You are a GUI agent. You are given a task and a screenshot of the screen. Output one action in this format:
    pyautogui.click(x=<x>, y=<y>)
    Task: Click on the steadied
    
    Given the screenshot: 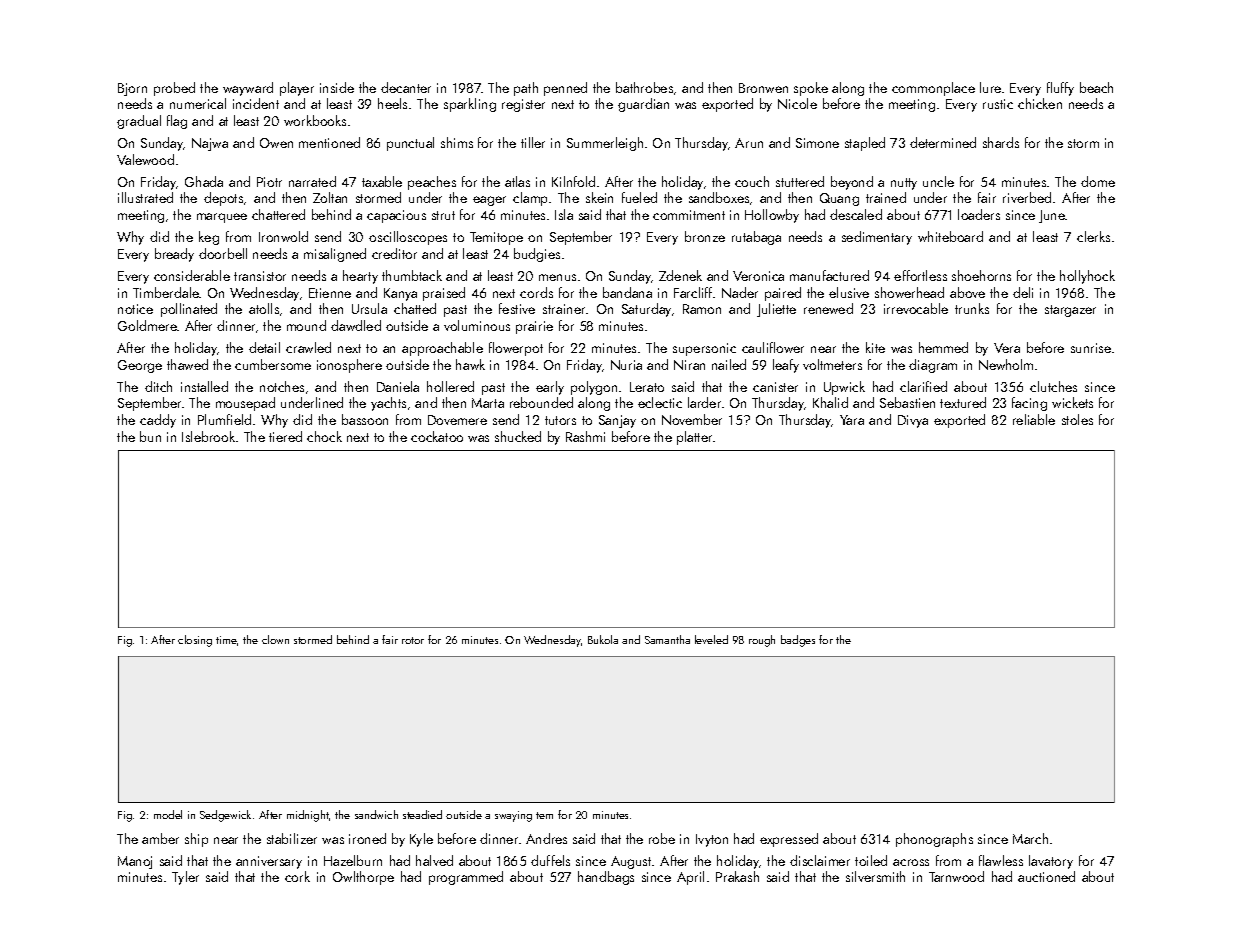 What is the action you would take?
    pyautogui.click(x=422, y=814)
